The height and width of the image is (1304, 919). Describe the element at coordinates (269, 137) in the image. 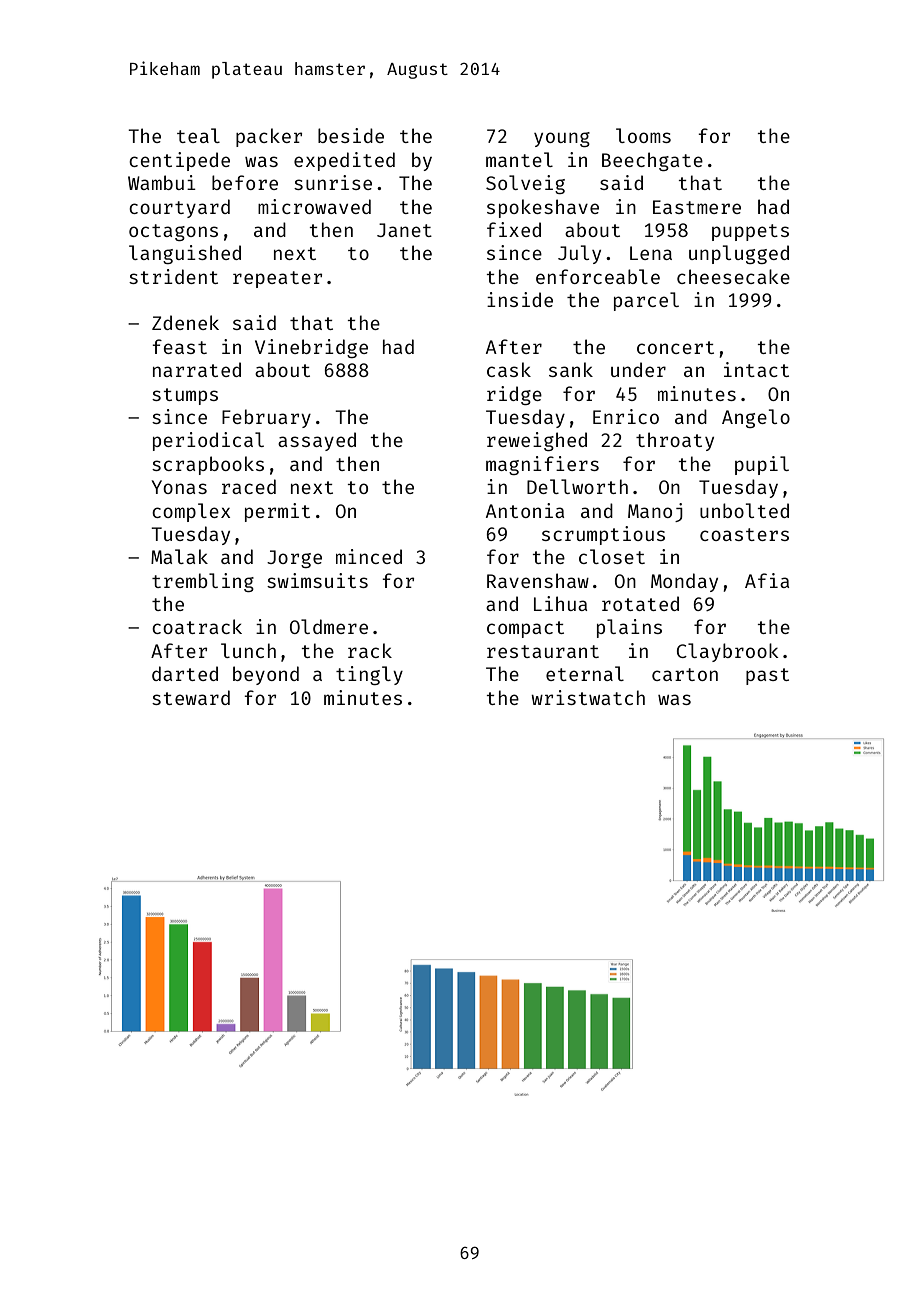

I see `packer` at that location.
